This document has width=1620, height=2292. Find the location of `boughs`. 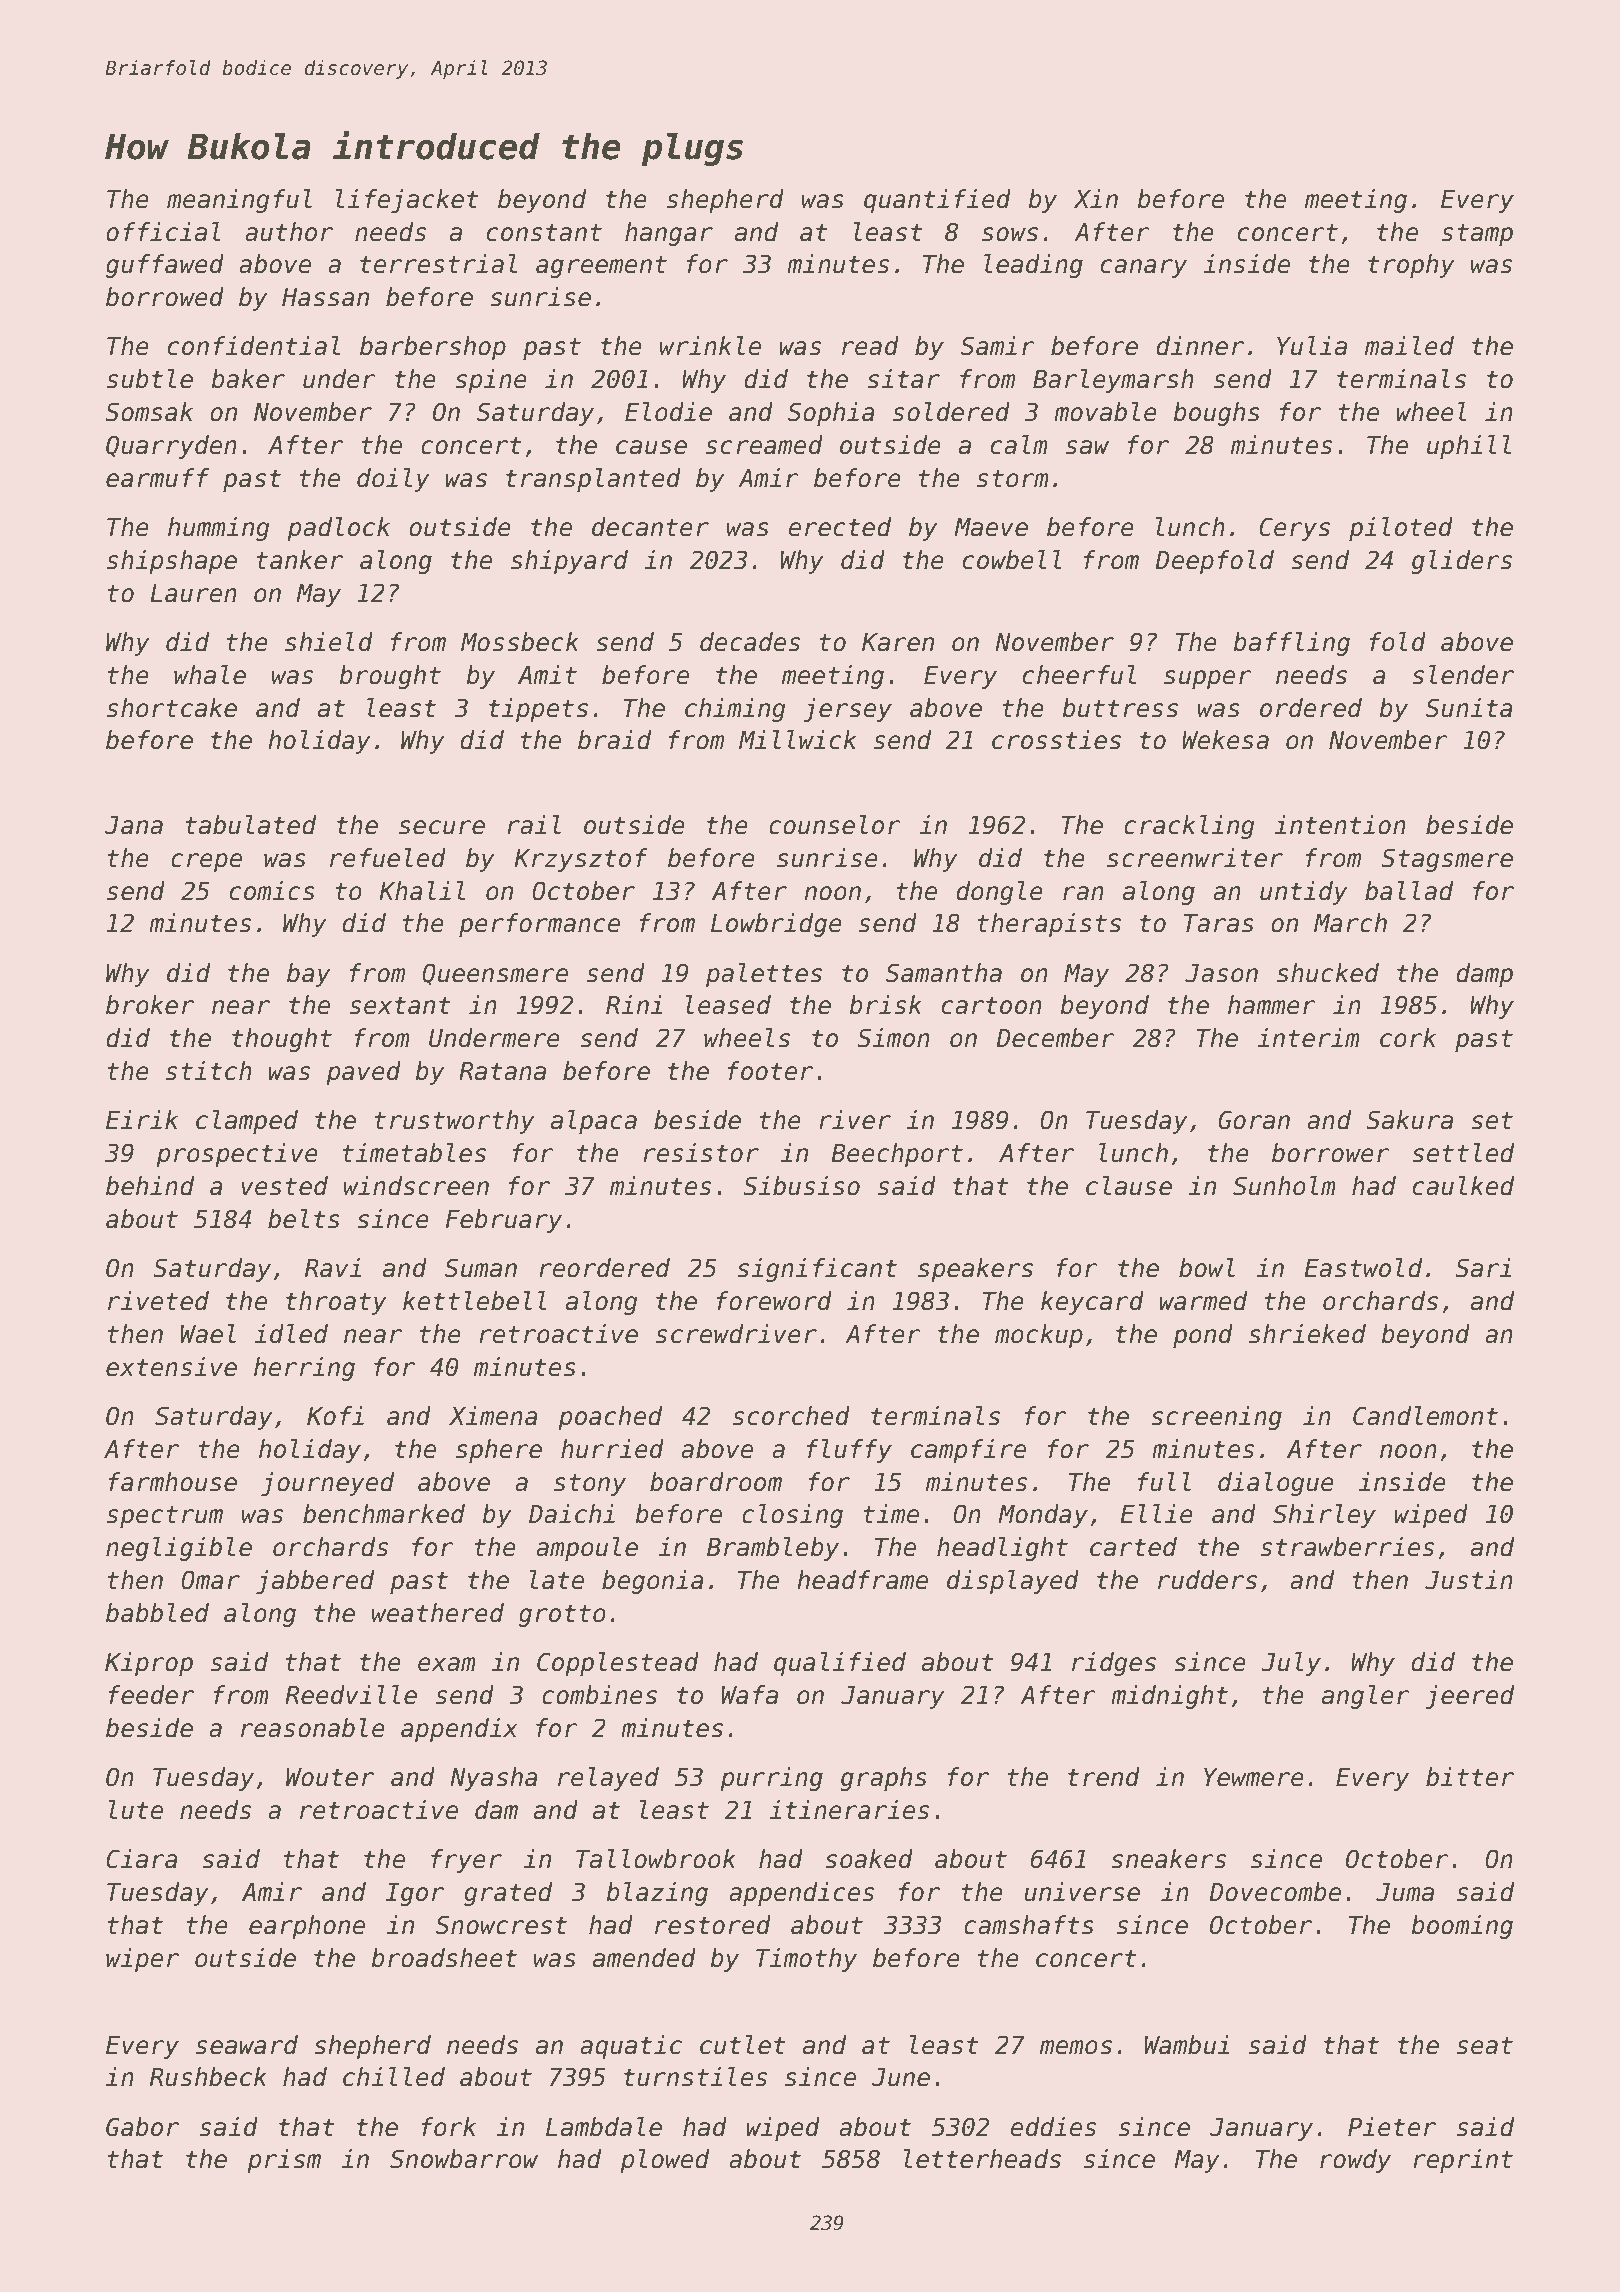

boughs is located at coordinates (1216, 414).
